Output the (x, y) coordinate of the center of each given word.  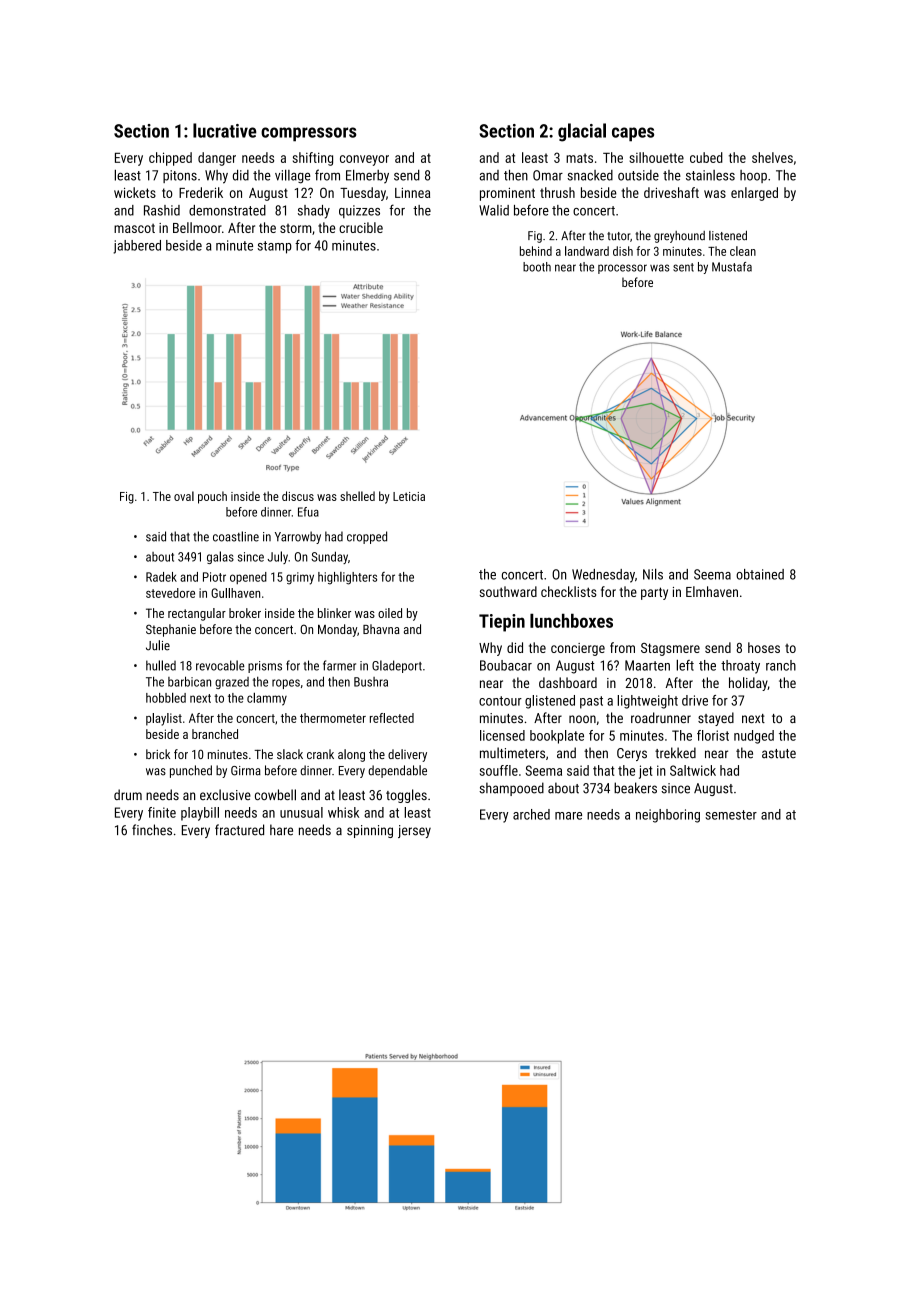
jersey (414, 831)
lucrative (225, 130)
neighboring (668, 816)
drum (128, 794)
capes (633, 134)
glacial (582, 132)
